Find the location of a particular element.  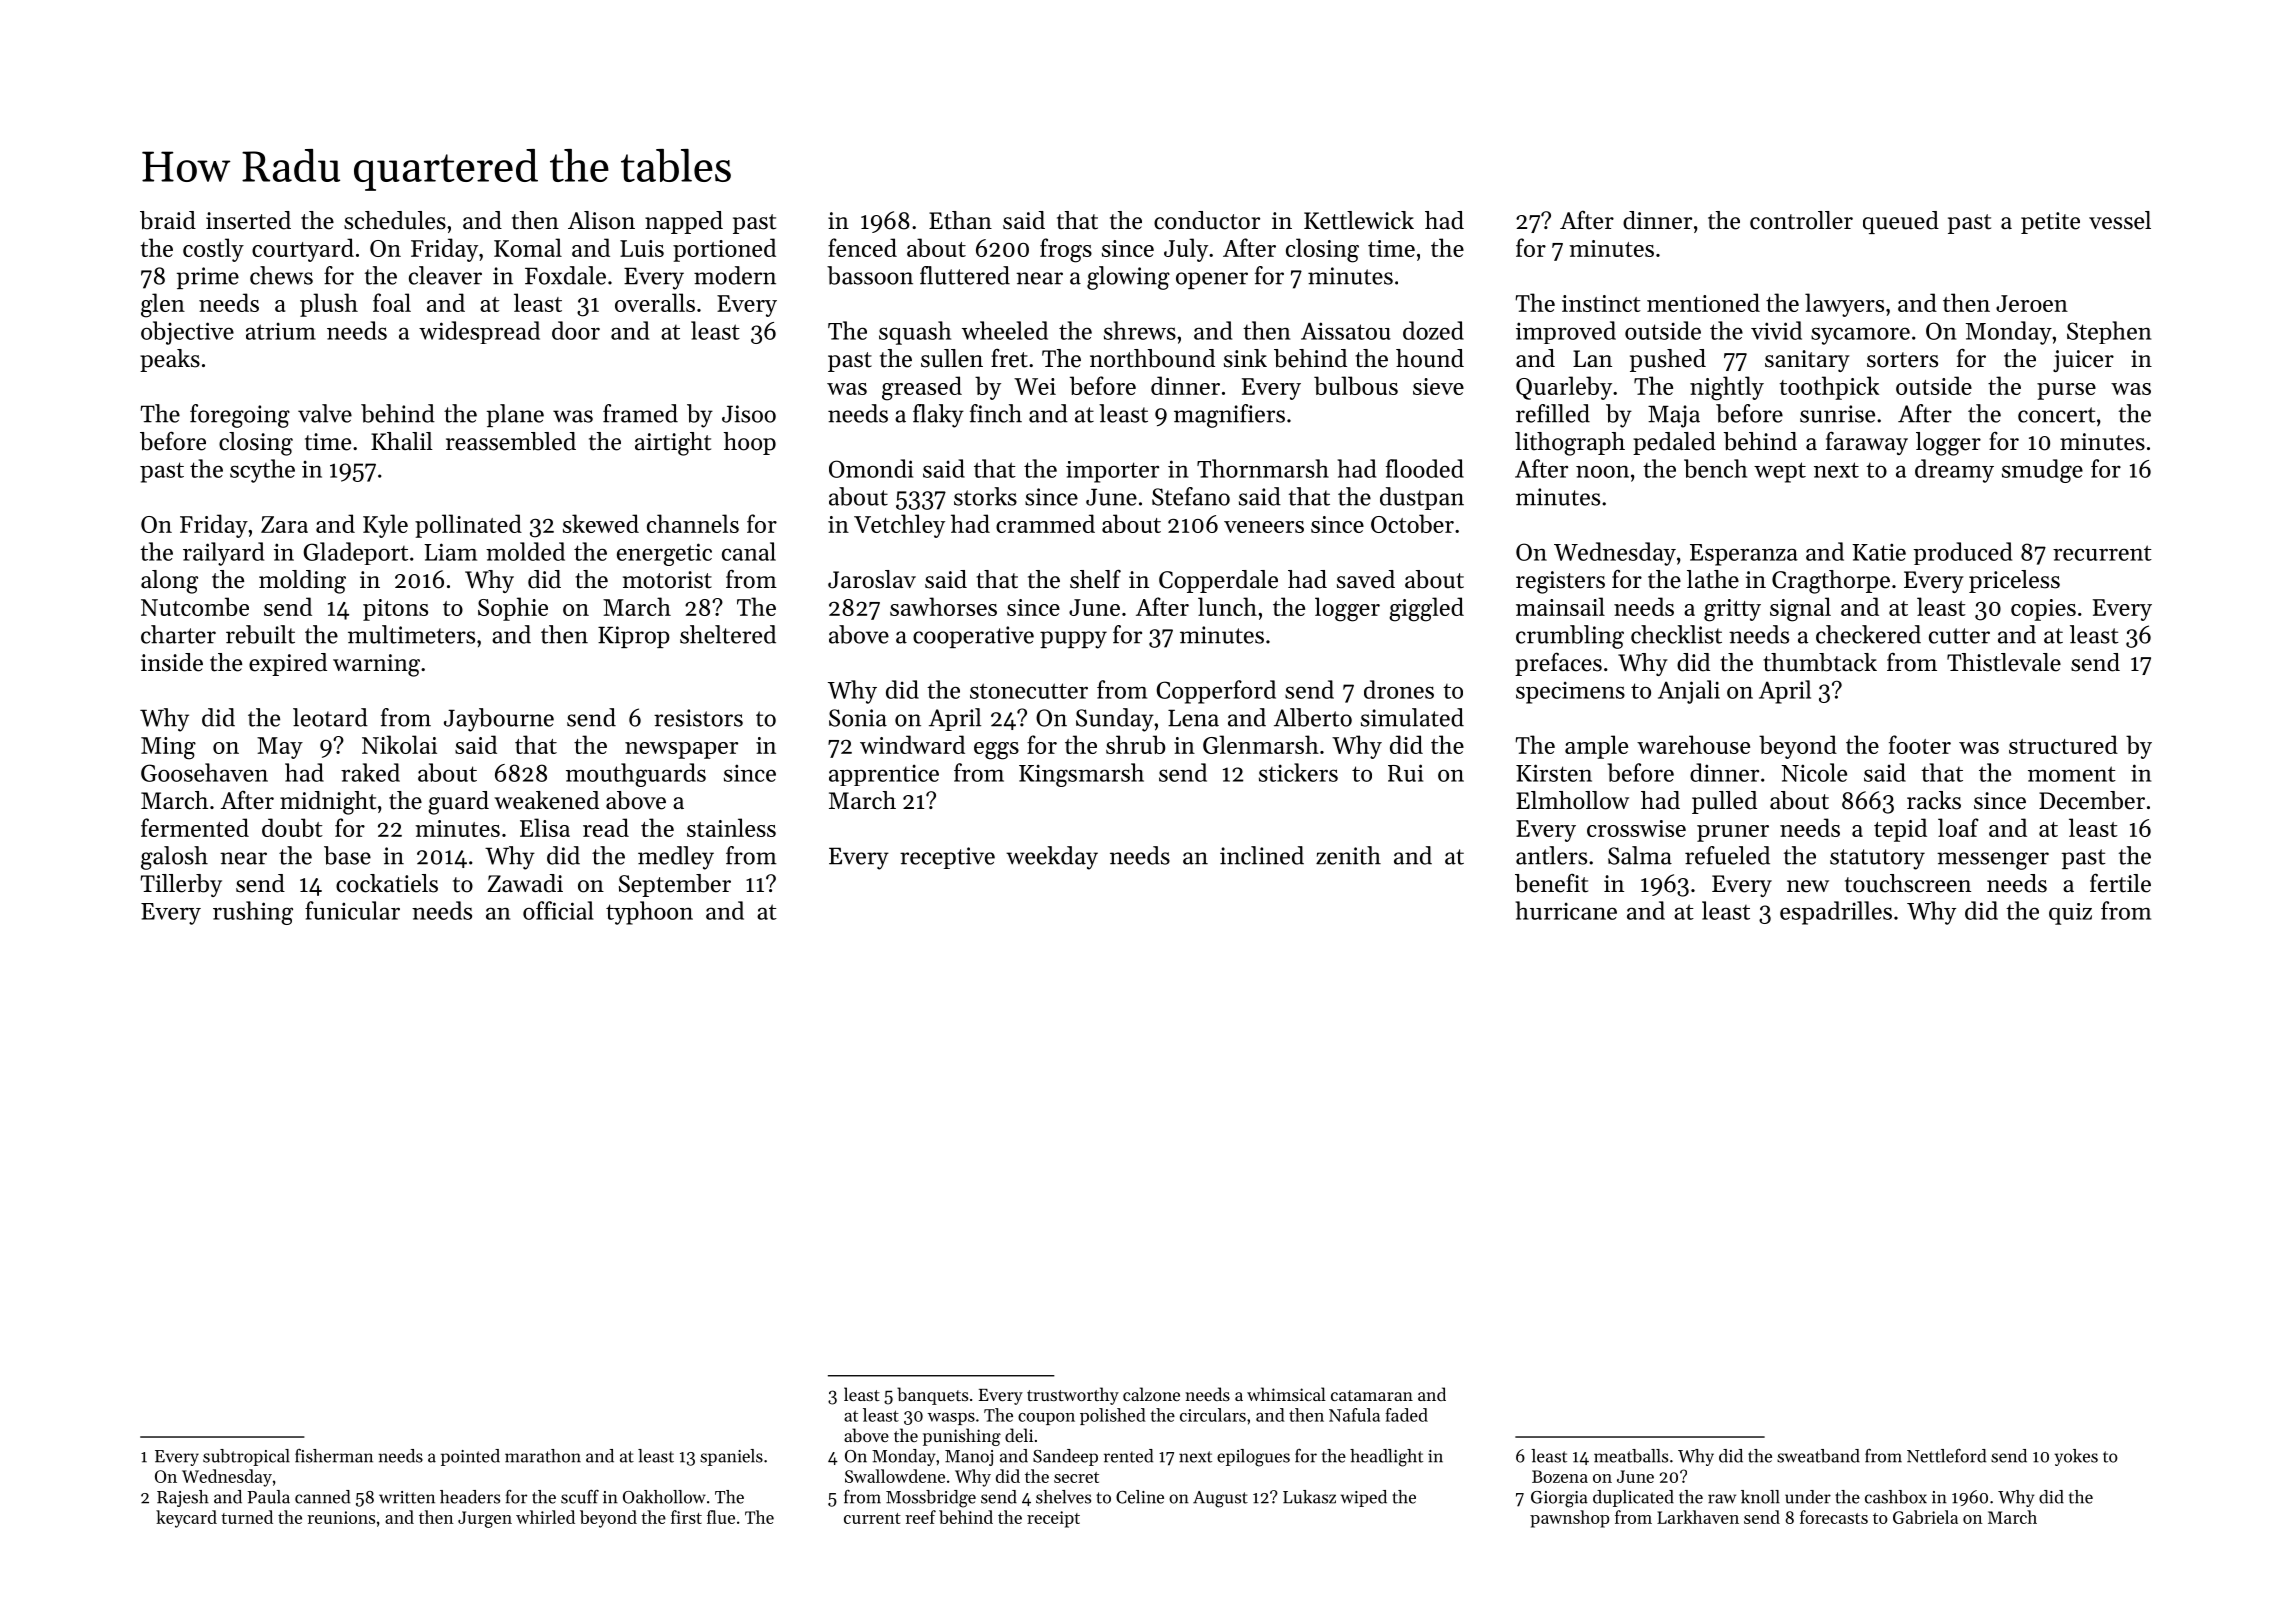

smudge is located at coordinates (2042, 471).
